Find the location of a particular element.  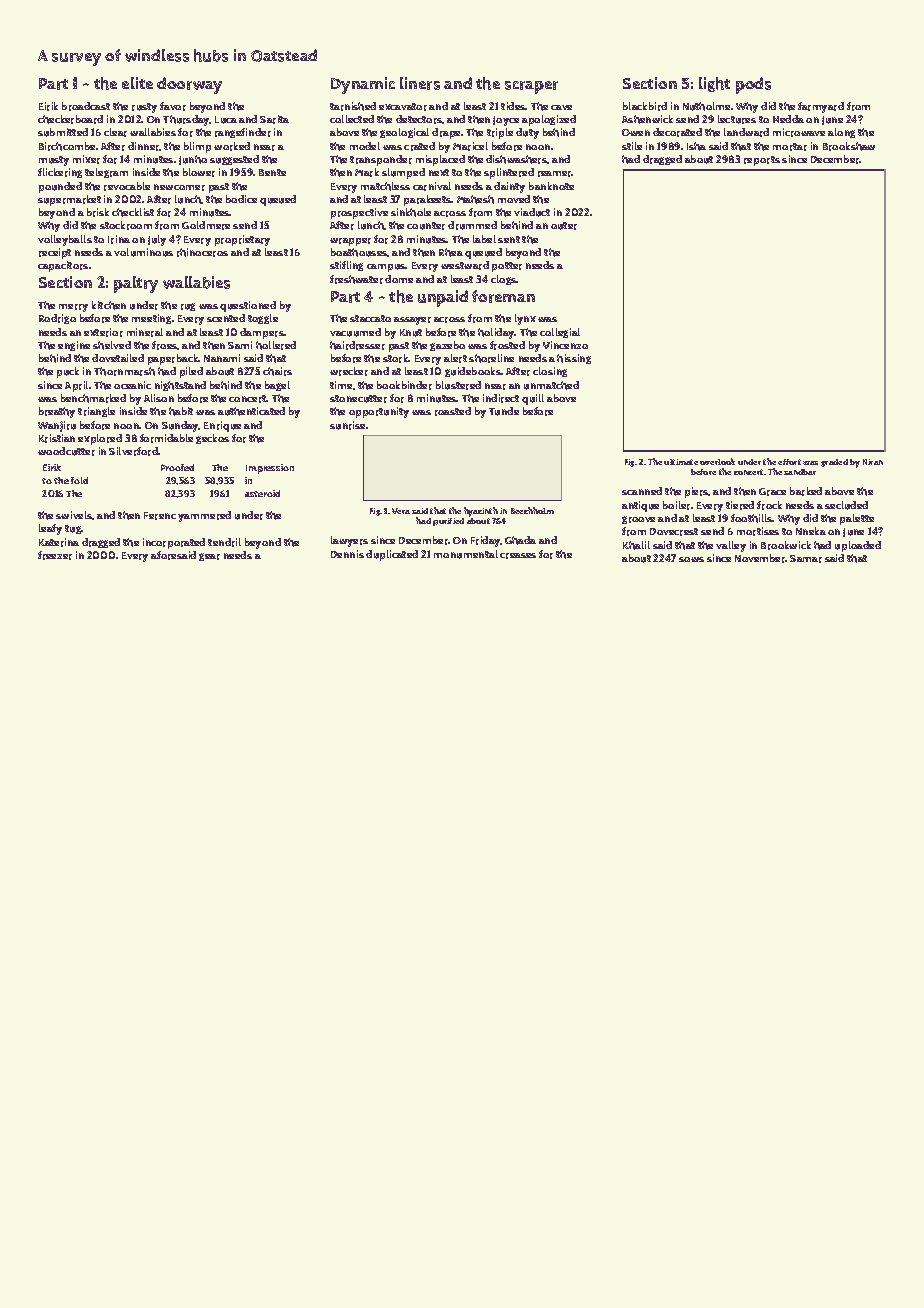

receipt is located at coordinates (55, 253).
